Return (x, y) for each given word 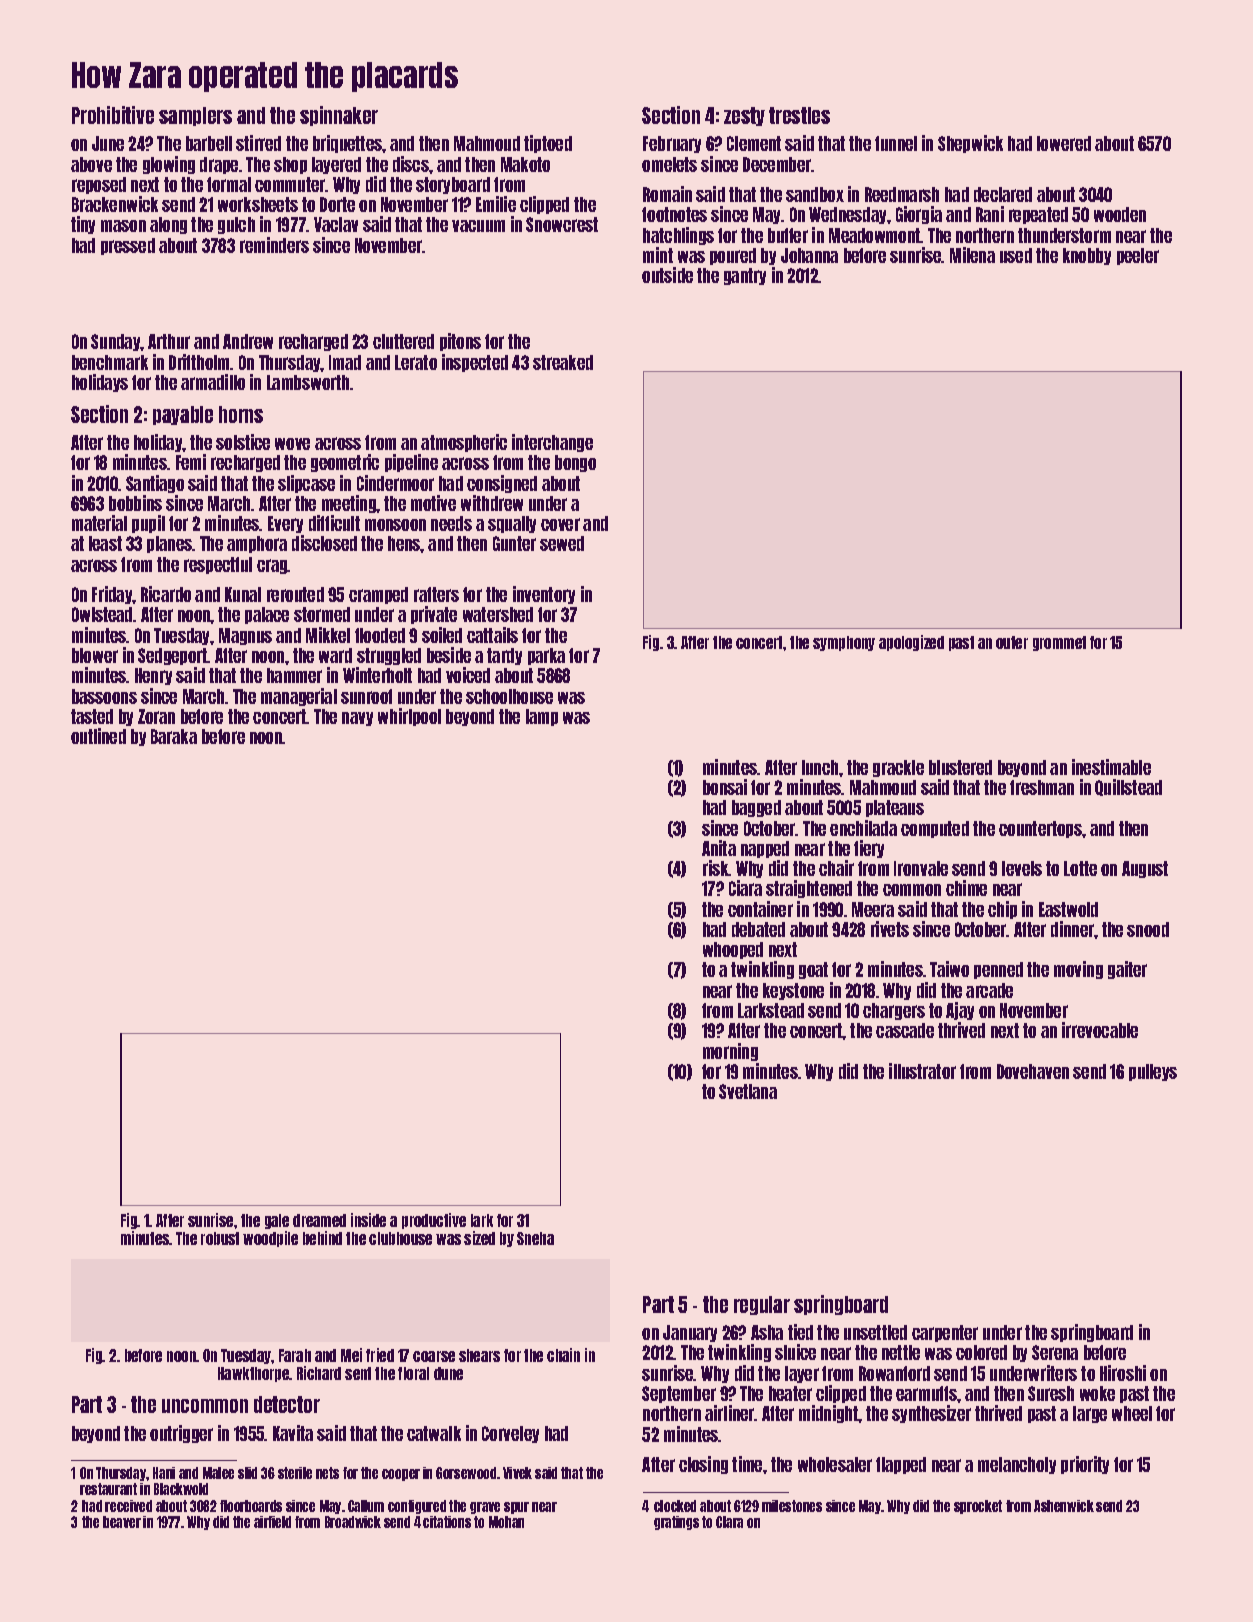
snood (1148, 929)
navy (357, 719)
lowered (1064, 143)
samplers (195, 116)
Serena (1055, 1352)
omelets (669, 164)
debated (758, 929)
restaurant (108, 1489)
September (679, 1394)
